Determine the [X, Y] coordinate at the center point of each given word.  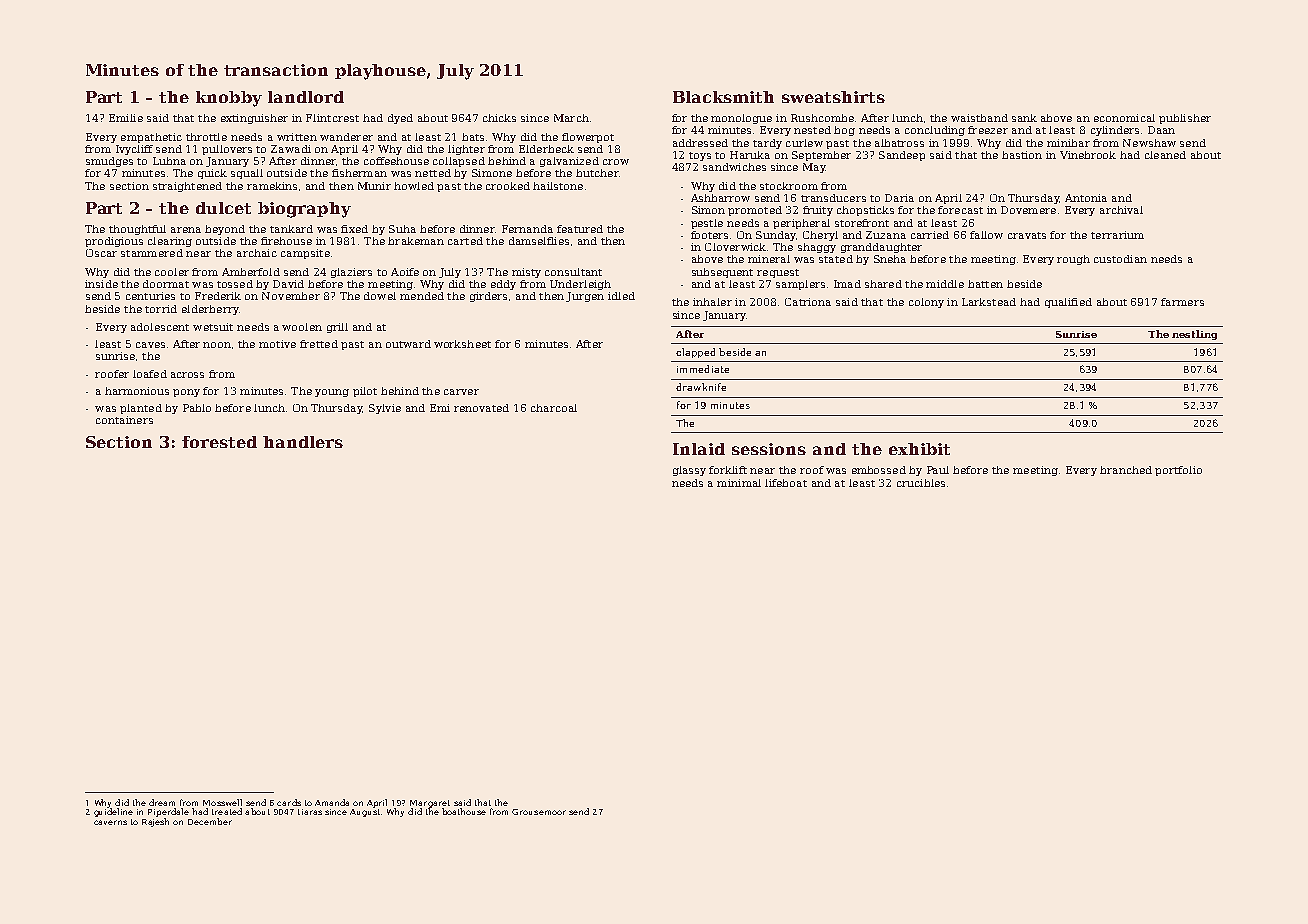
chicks [499, 118]
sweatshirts [833, 97]
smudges [109, 162]
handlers [303, 442]
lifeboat [786, 483]
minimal [739, 483]
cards [289, 802]
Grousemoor [539, 812]
